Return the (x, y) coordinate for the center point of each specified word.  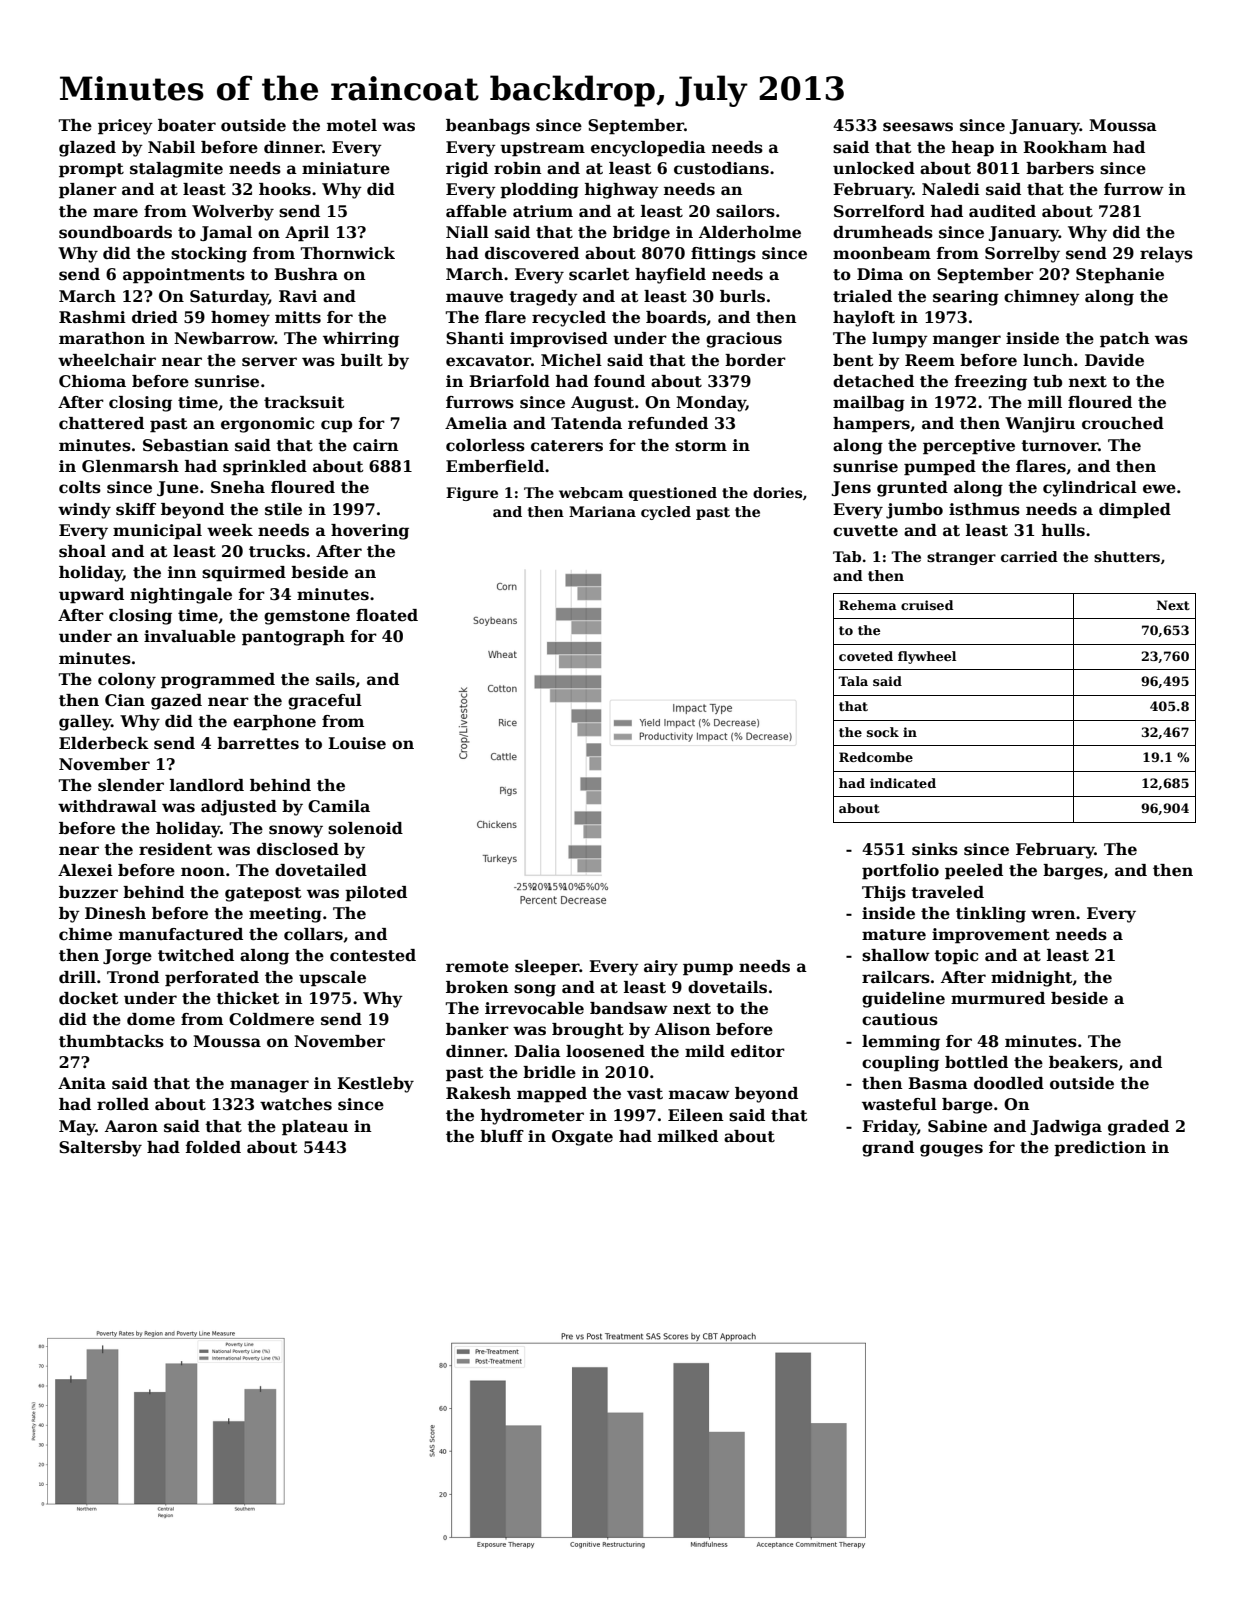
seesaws (918, 127)
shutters (1127, 556)
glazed (87, 149)
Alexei (85, 870)
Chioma (92, 381)
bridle (549, 1072)
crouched (1123, 423)
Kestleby (375, 1085)
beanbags (488, 127)
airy (661, 968)
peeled (974, 872)
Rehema (868, 605)
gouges (951, 1150)
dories (777, 492)
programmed (218, 681)
